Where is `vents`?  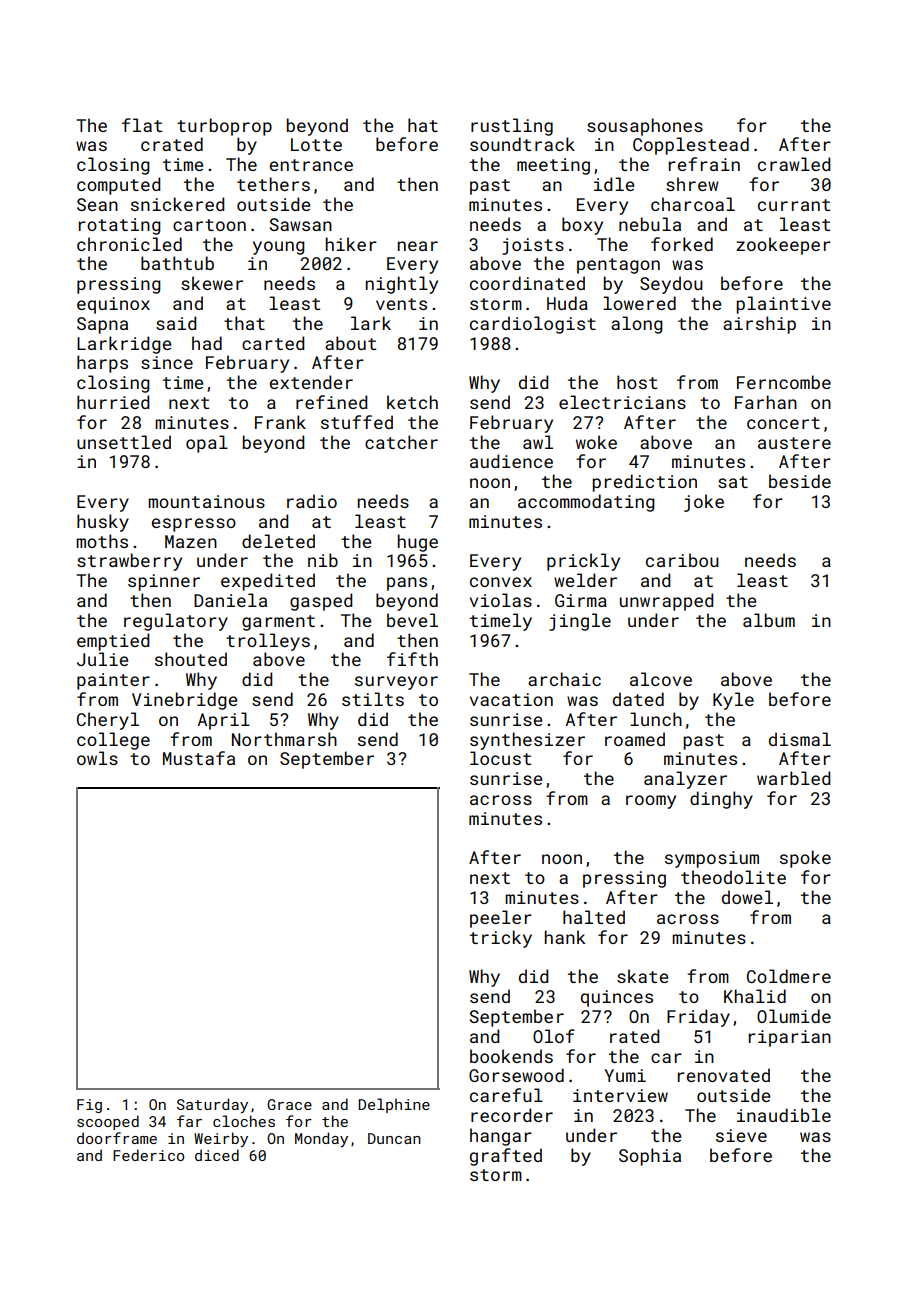 vents is located at coordinates (401, 304).
